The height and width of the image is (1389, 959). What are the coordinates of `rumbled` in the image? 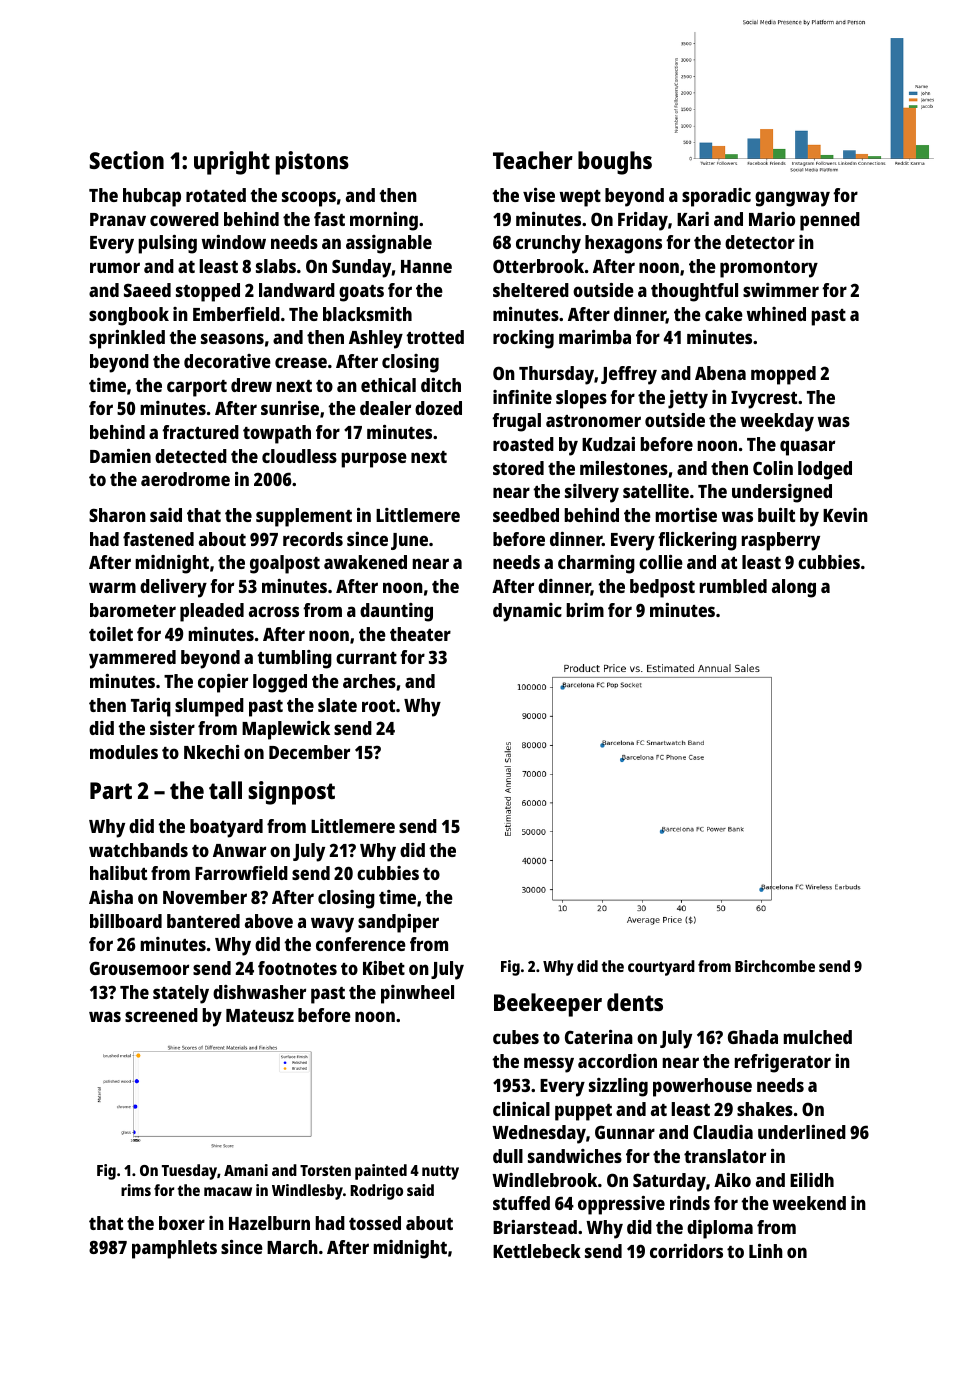 It's located at (733, 586).
